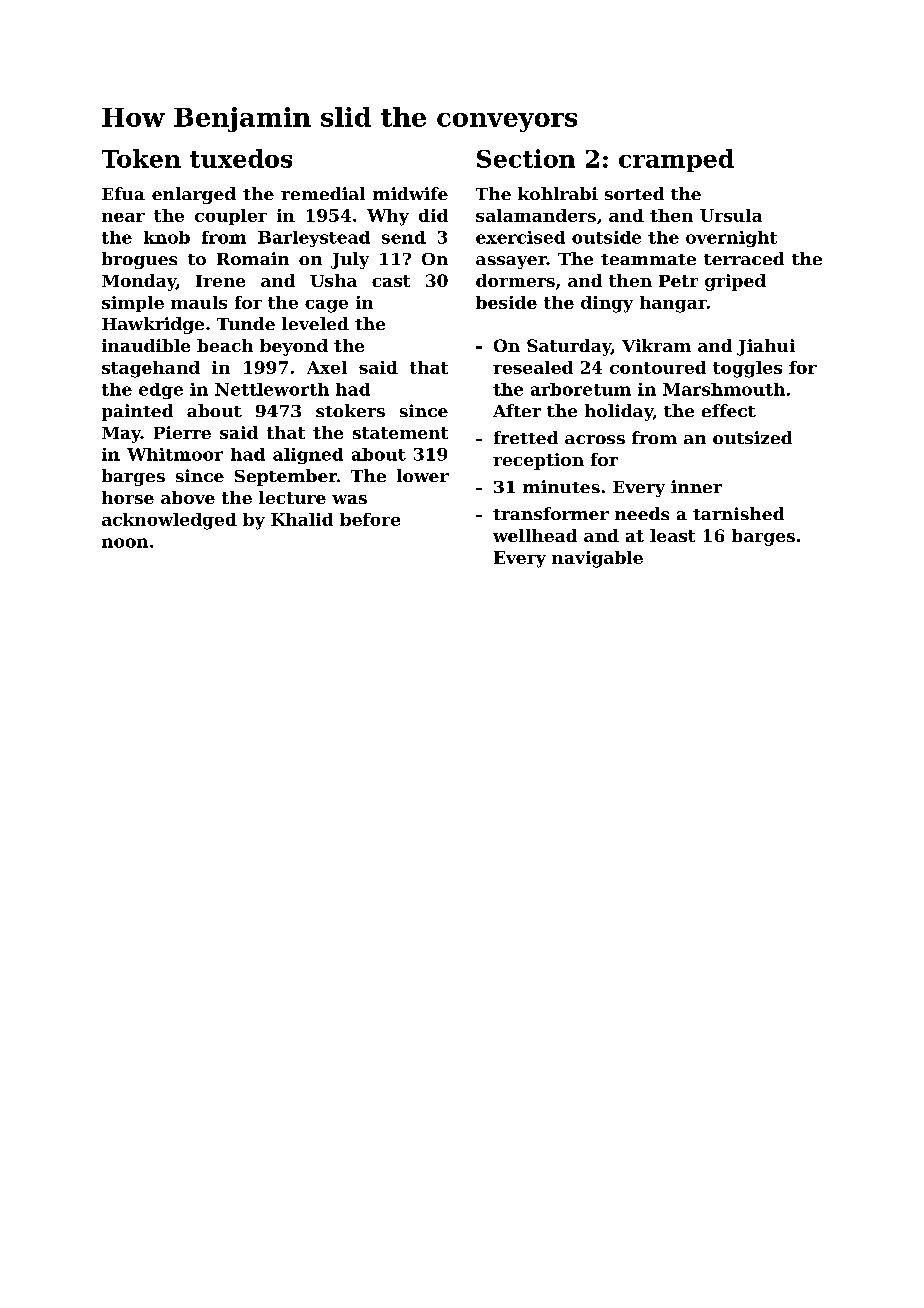 This image has height=1308, width=924. I want to click on Pierre, so click(182, 432).
